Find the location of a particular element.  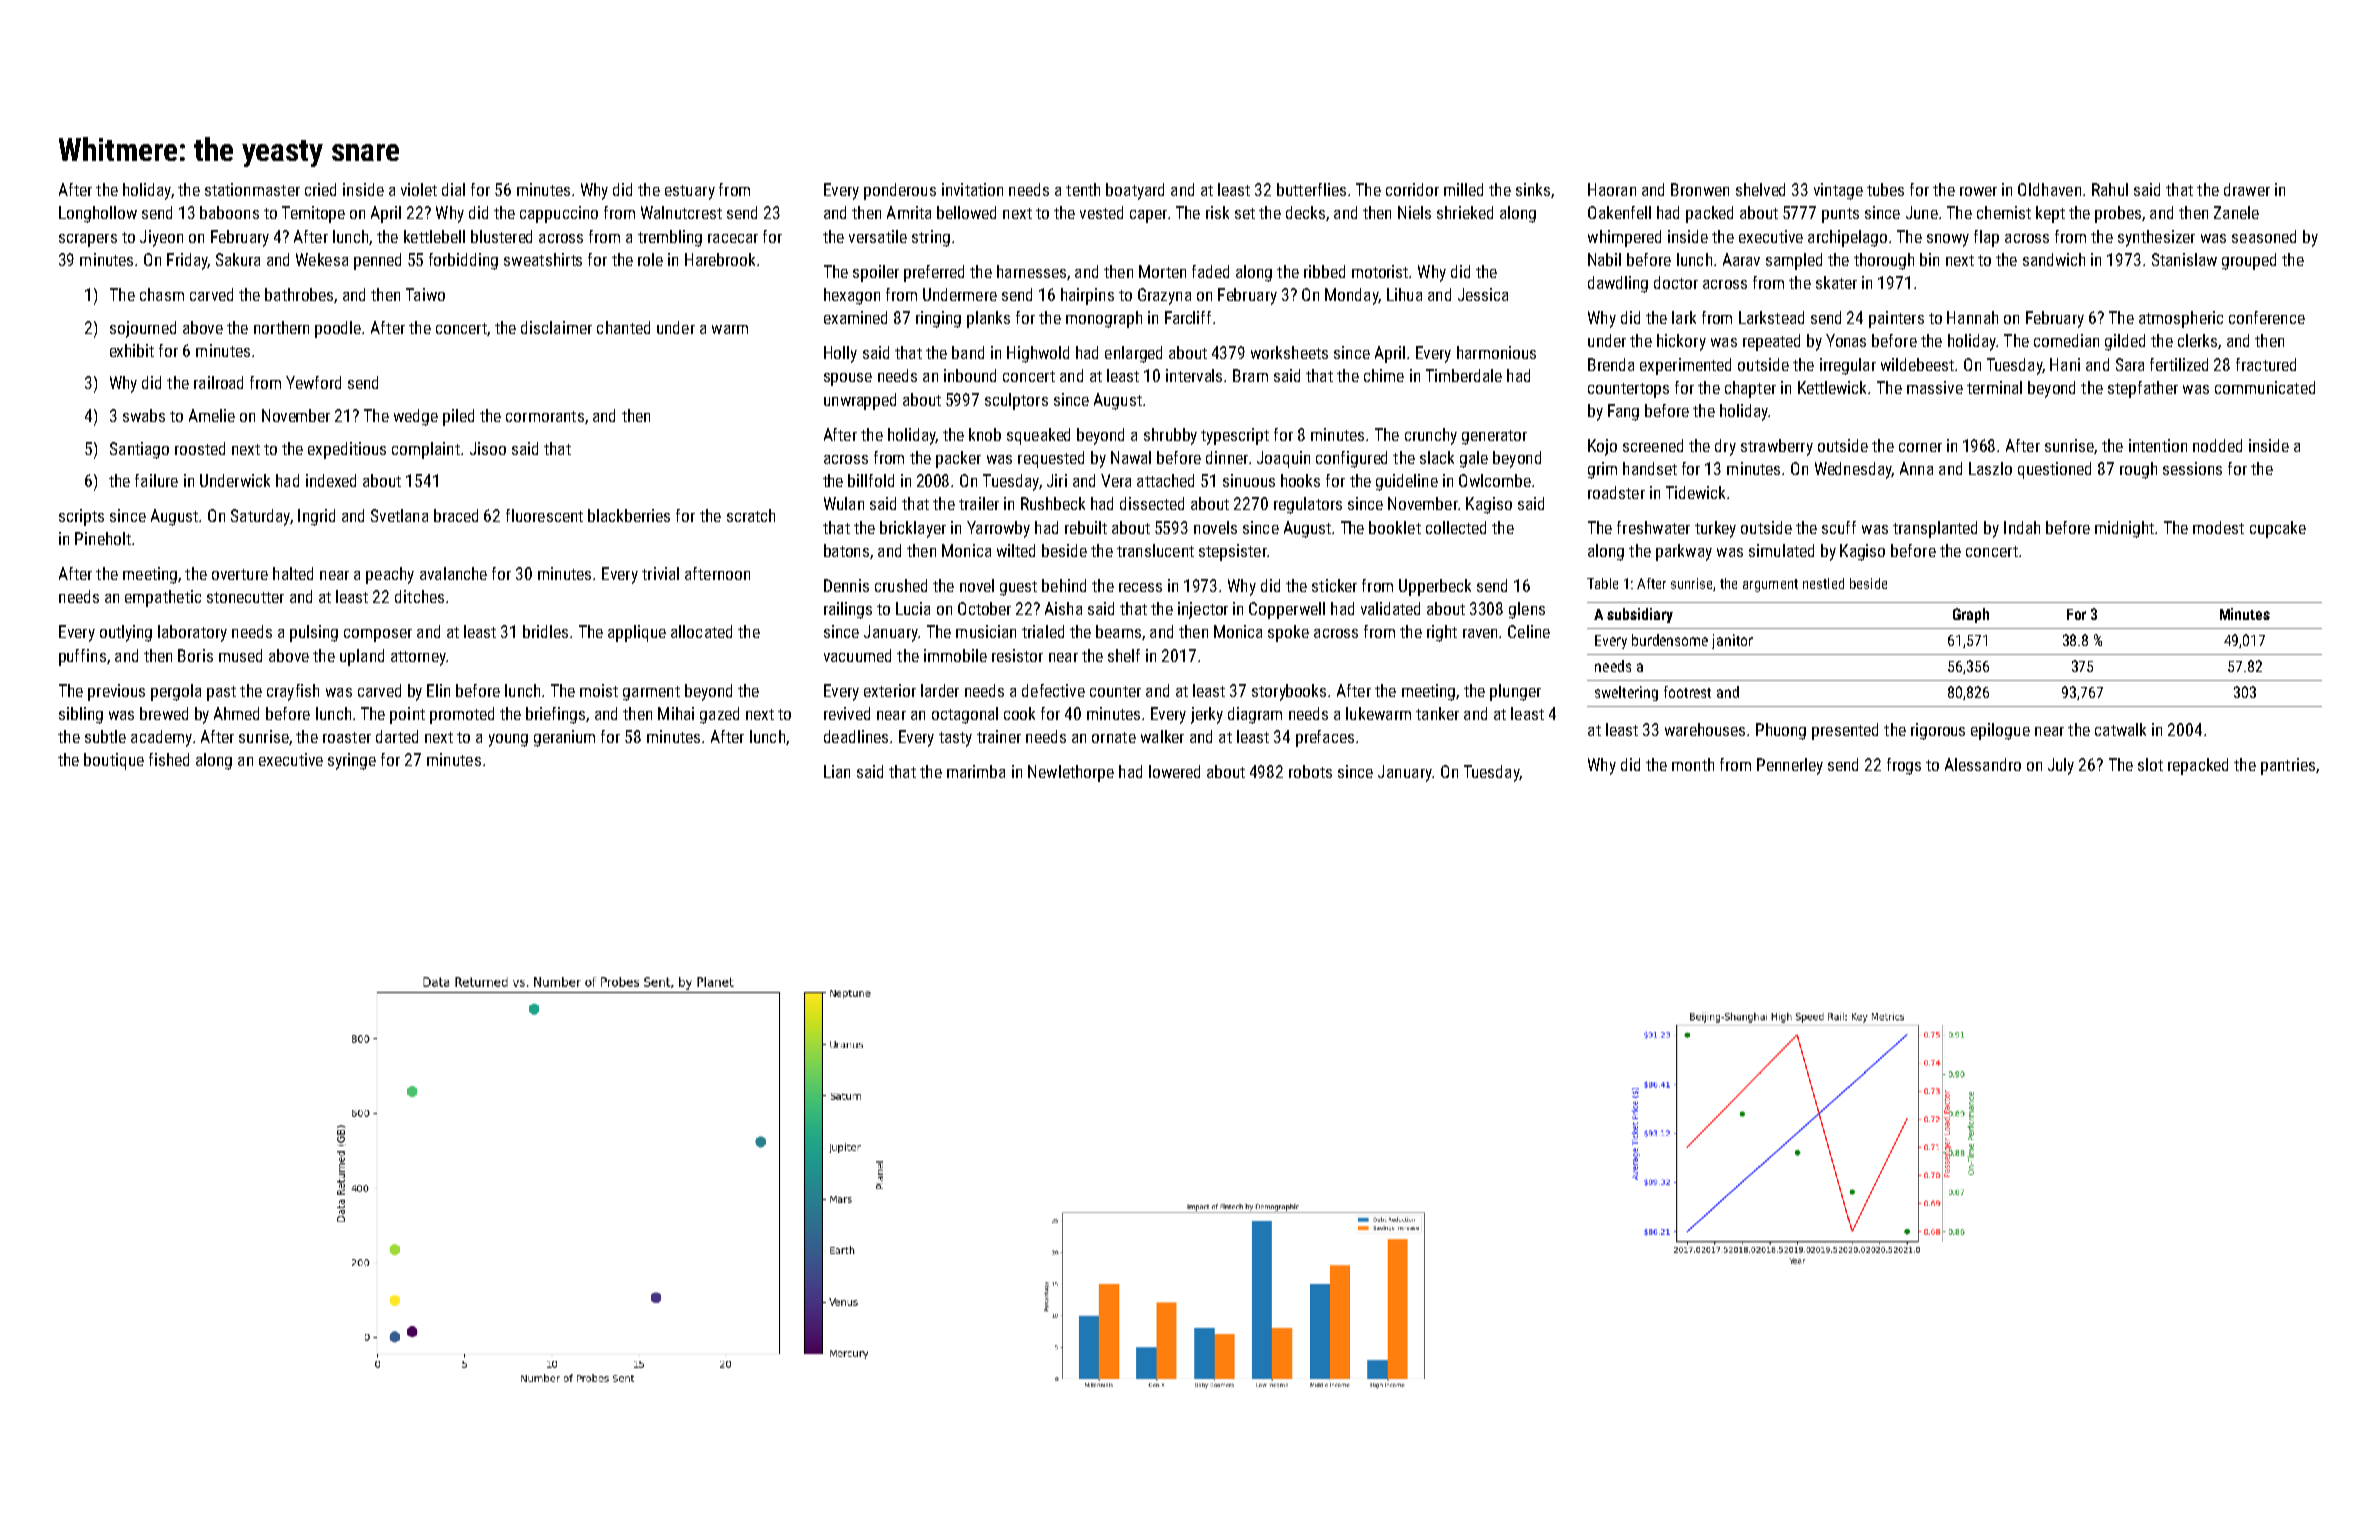

geranium is located at coordinates (564, 738).
